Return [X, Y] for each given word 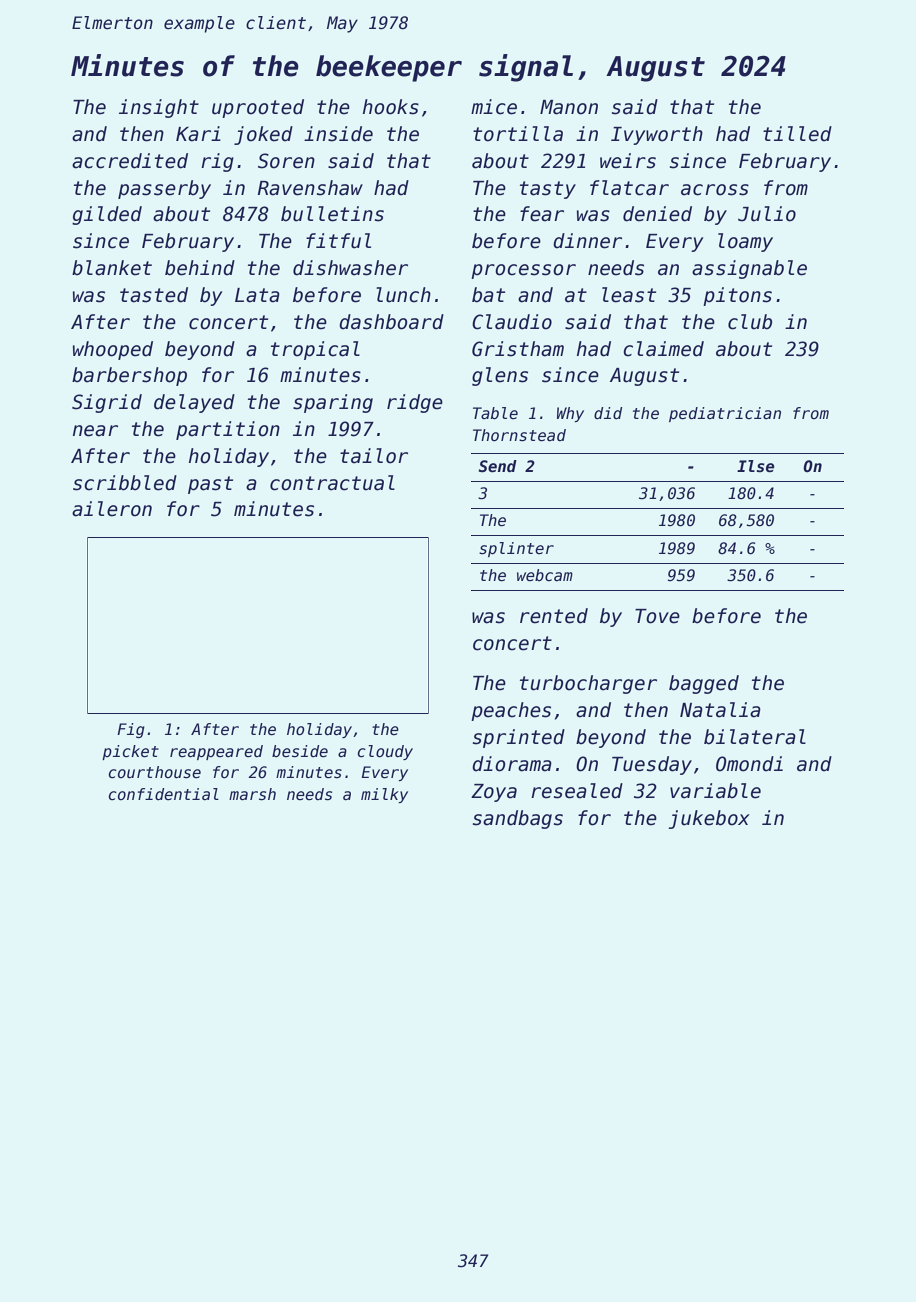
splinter [516, 549]
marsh [252, 794]
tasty [548, 190]
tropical [315, 350]
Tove [657, 616]
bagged [704, 684]
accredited [130, 161]
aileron [112, 509]
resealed [577, 791]
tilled [797, 134]
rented [554, 616]
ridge [415, 403]
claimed [663, 349]
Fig [131, 730]
